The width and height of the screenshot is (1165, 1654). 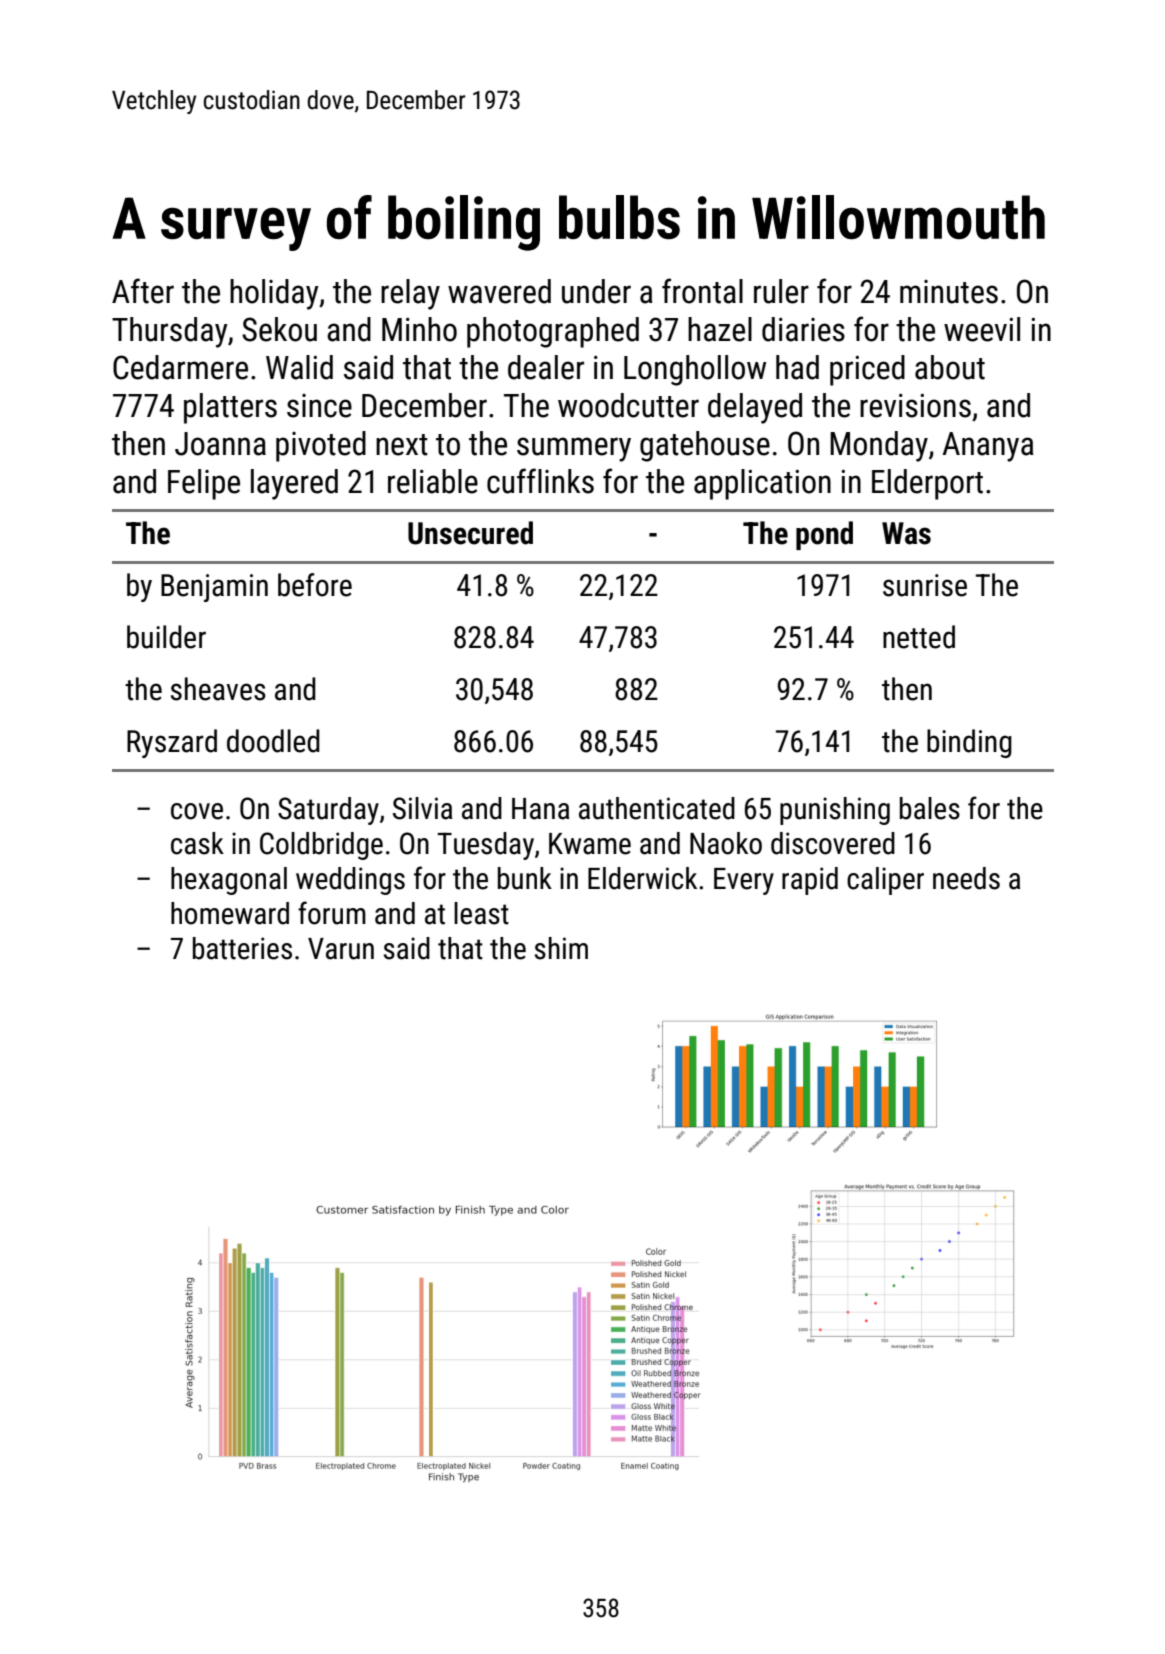 I want to click on frontal, so click(x=702, y=291).
